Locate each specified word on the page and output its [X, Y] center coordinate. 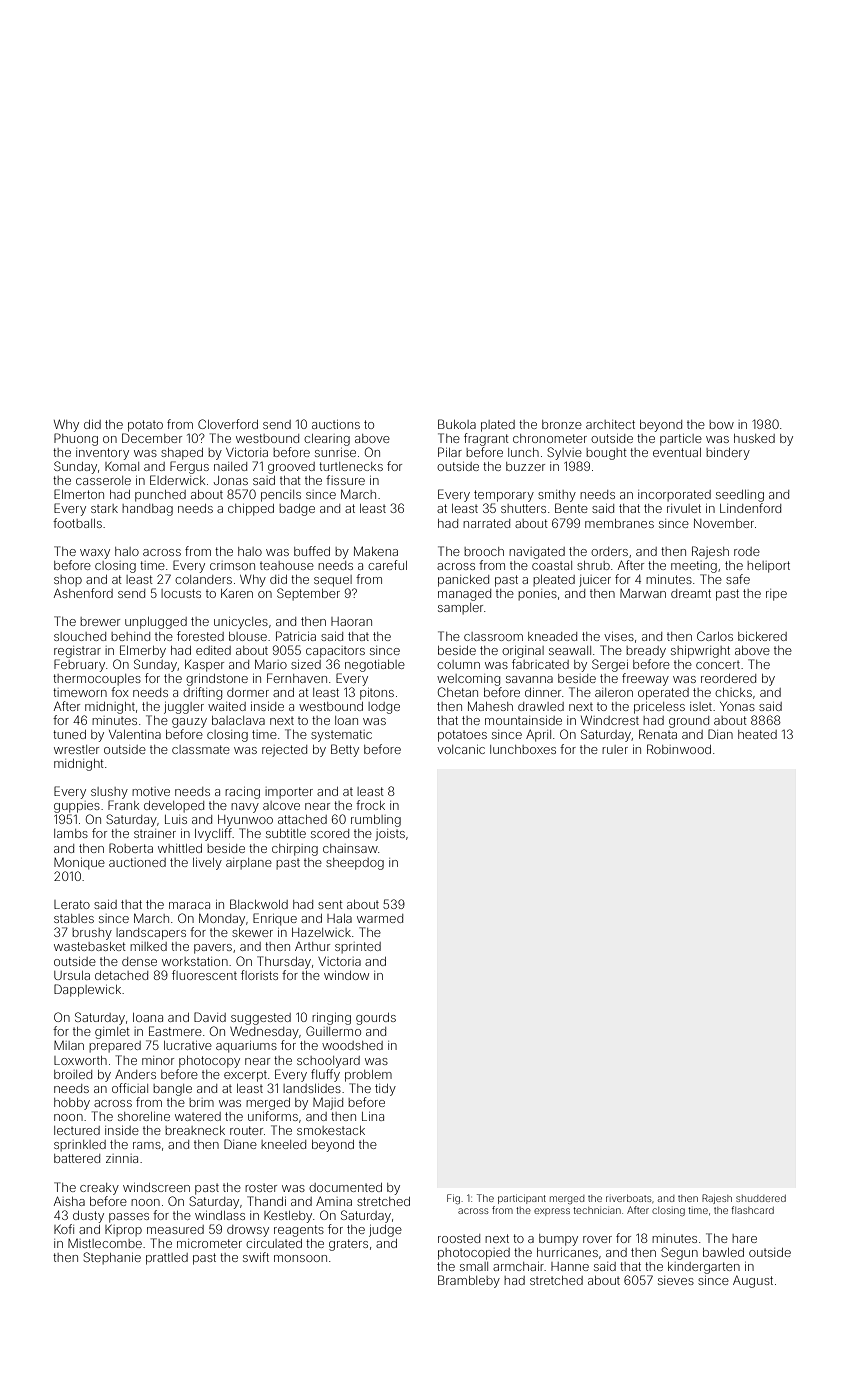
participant [522, 1199]
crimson [232, 565]
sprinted [358, 947]
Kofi [64, 1229]
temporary [504, 496]
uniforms [273, 1116]
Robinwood [679, 749]
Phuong [76, 439]
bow [721, 424]
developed [174, 806]
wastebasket [90, 946]
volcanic [461, 749]
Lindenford [750, 508]
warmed [380, 918]
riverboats [629, 1198]
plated [498, 426]
